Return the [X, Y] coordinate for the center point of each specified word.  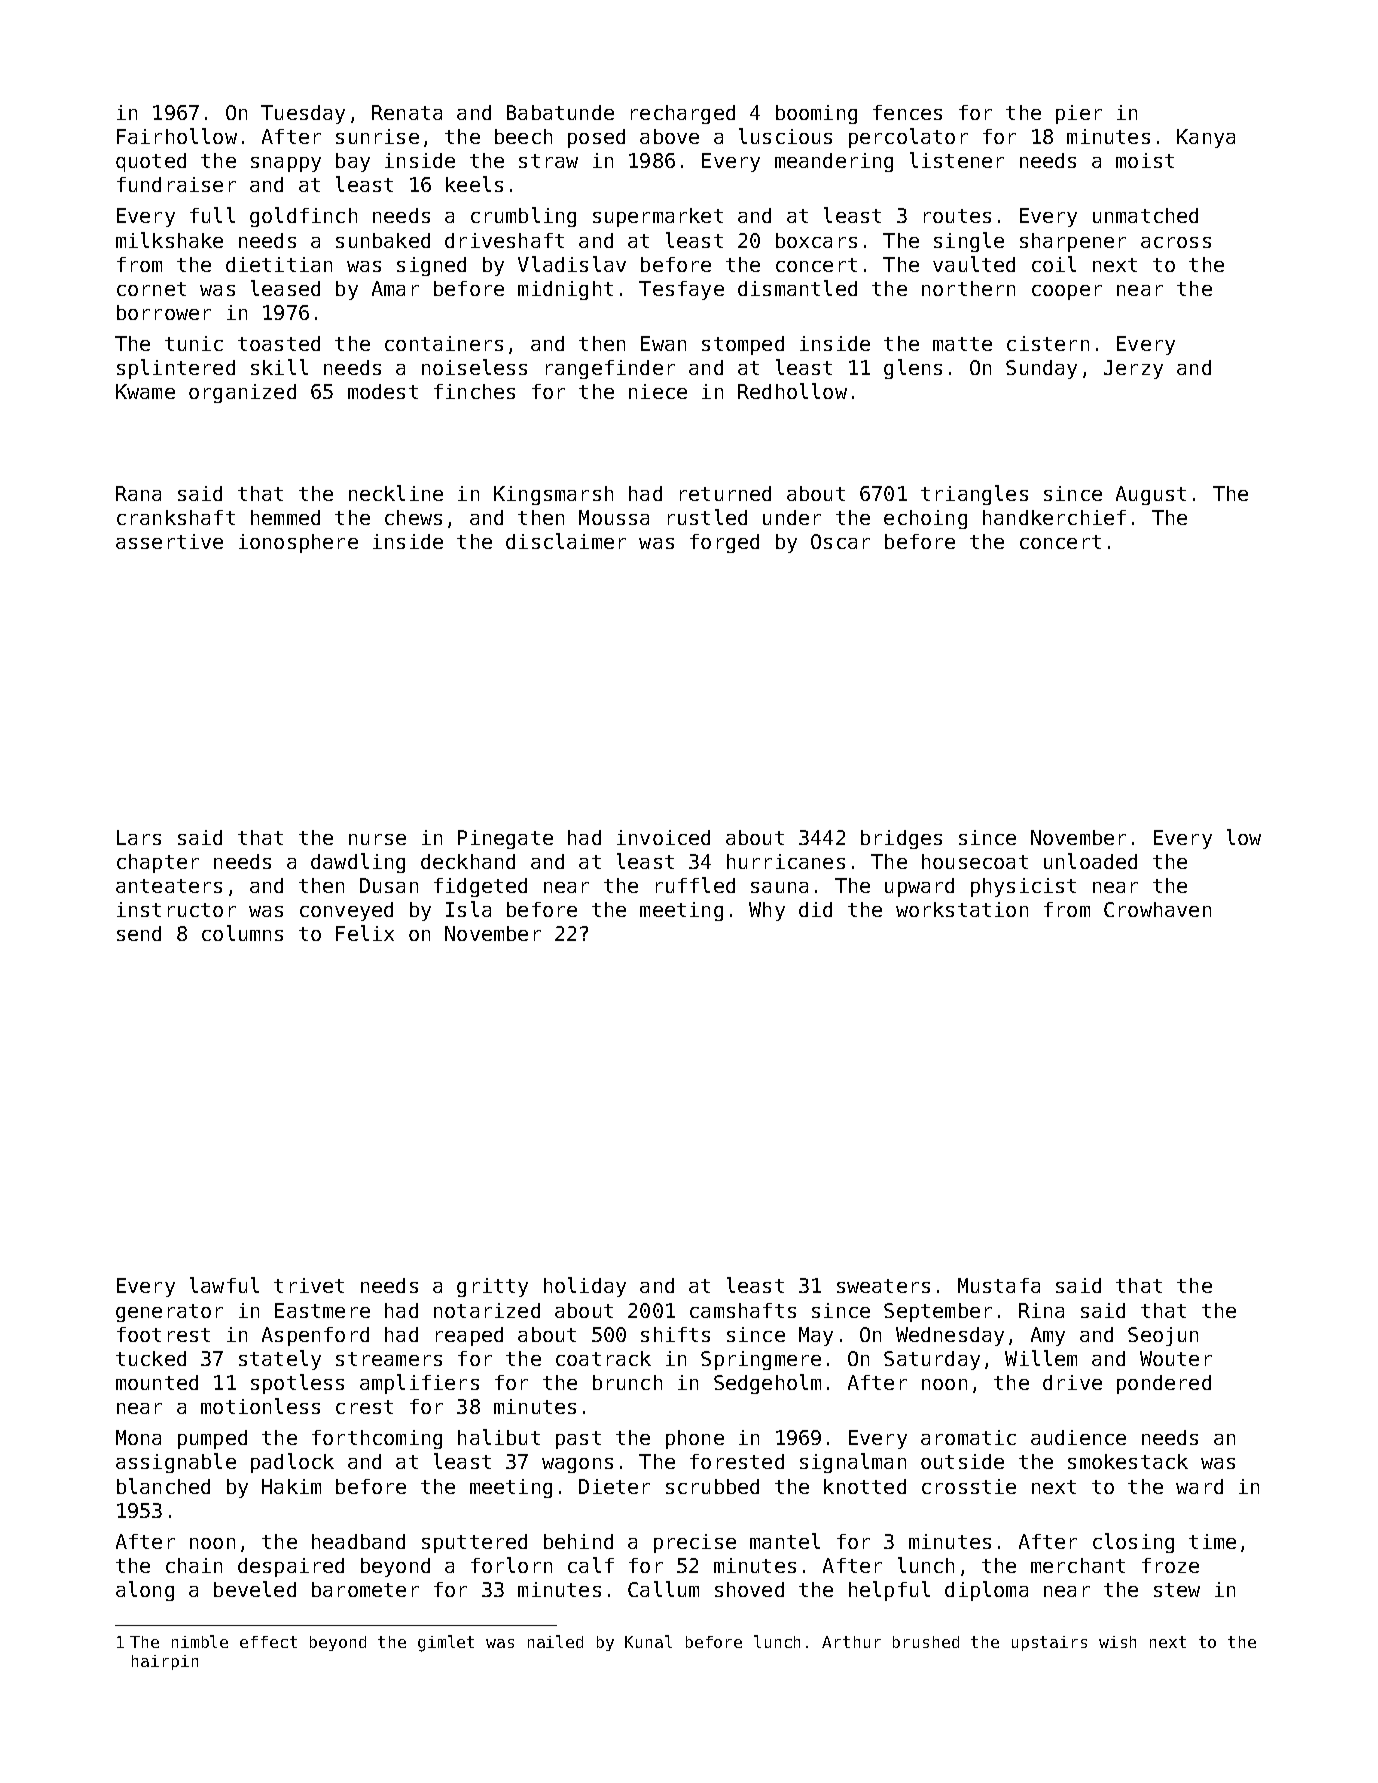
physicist [1023, 887]
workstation [962, 909]
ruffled [695, 885]
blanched [163, 1486]
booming [816, 114]
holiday [585, 1287]
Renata [407, 112]
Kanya [1206, 138]
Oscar [840, 541]
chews [413, 517]
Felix [365, 933]
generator [169, 1313]
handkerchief [1054, 517]
